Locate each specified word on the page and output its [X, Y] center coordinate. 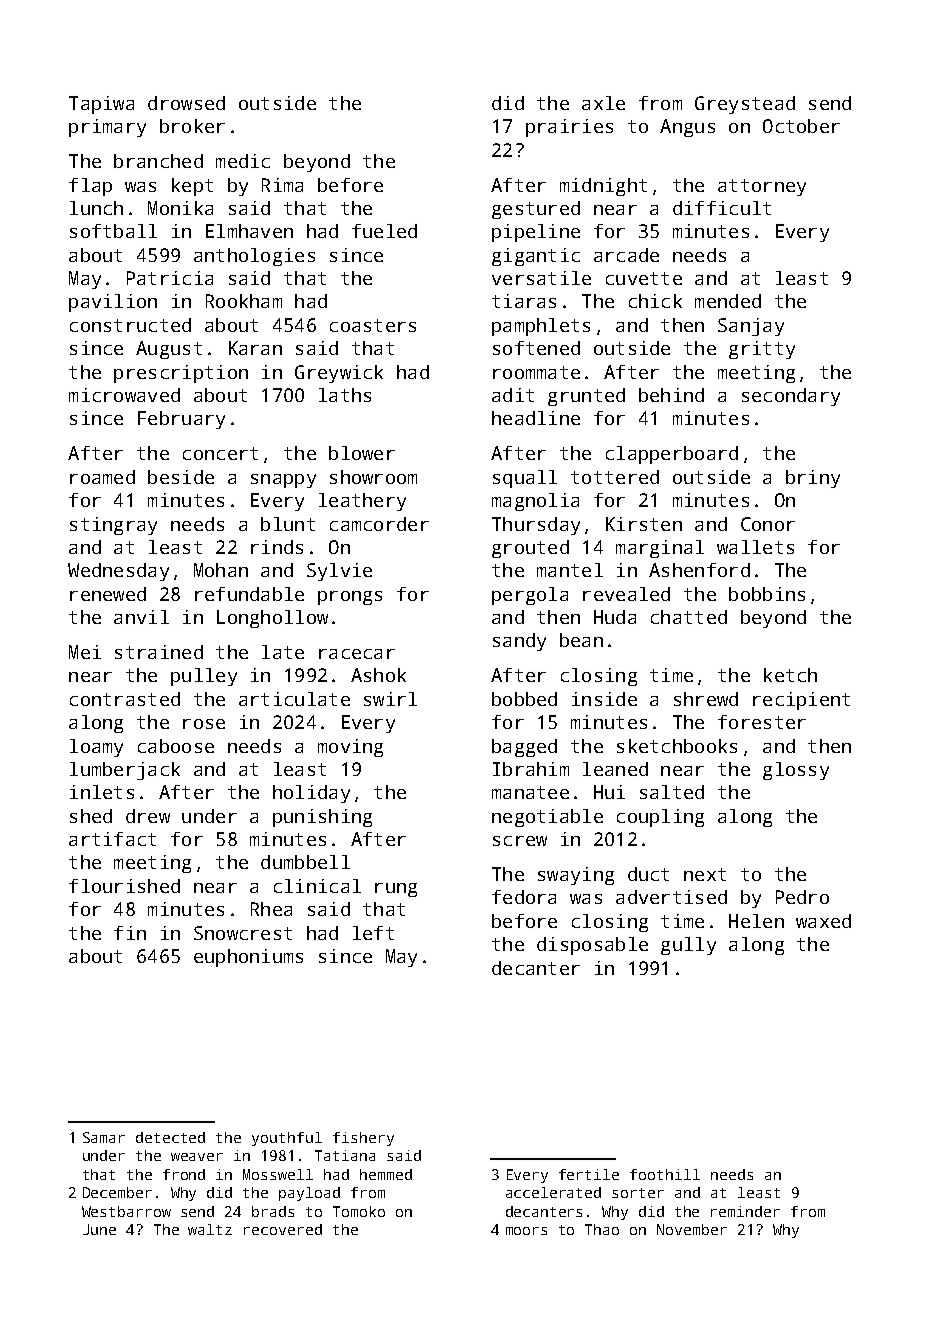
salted [672, 792]
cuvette [644, 278]
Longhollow [272, 619]
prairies [569, 128]
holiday [311, 794]
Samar [104, 1137]
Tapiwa [101, 105]
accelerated [553, 1192]
